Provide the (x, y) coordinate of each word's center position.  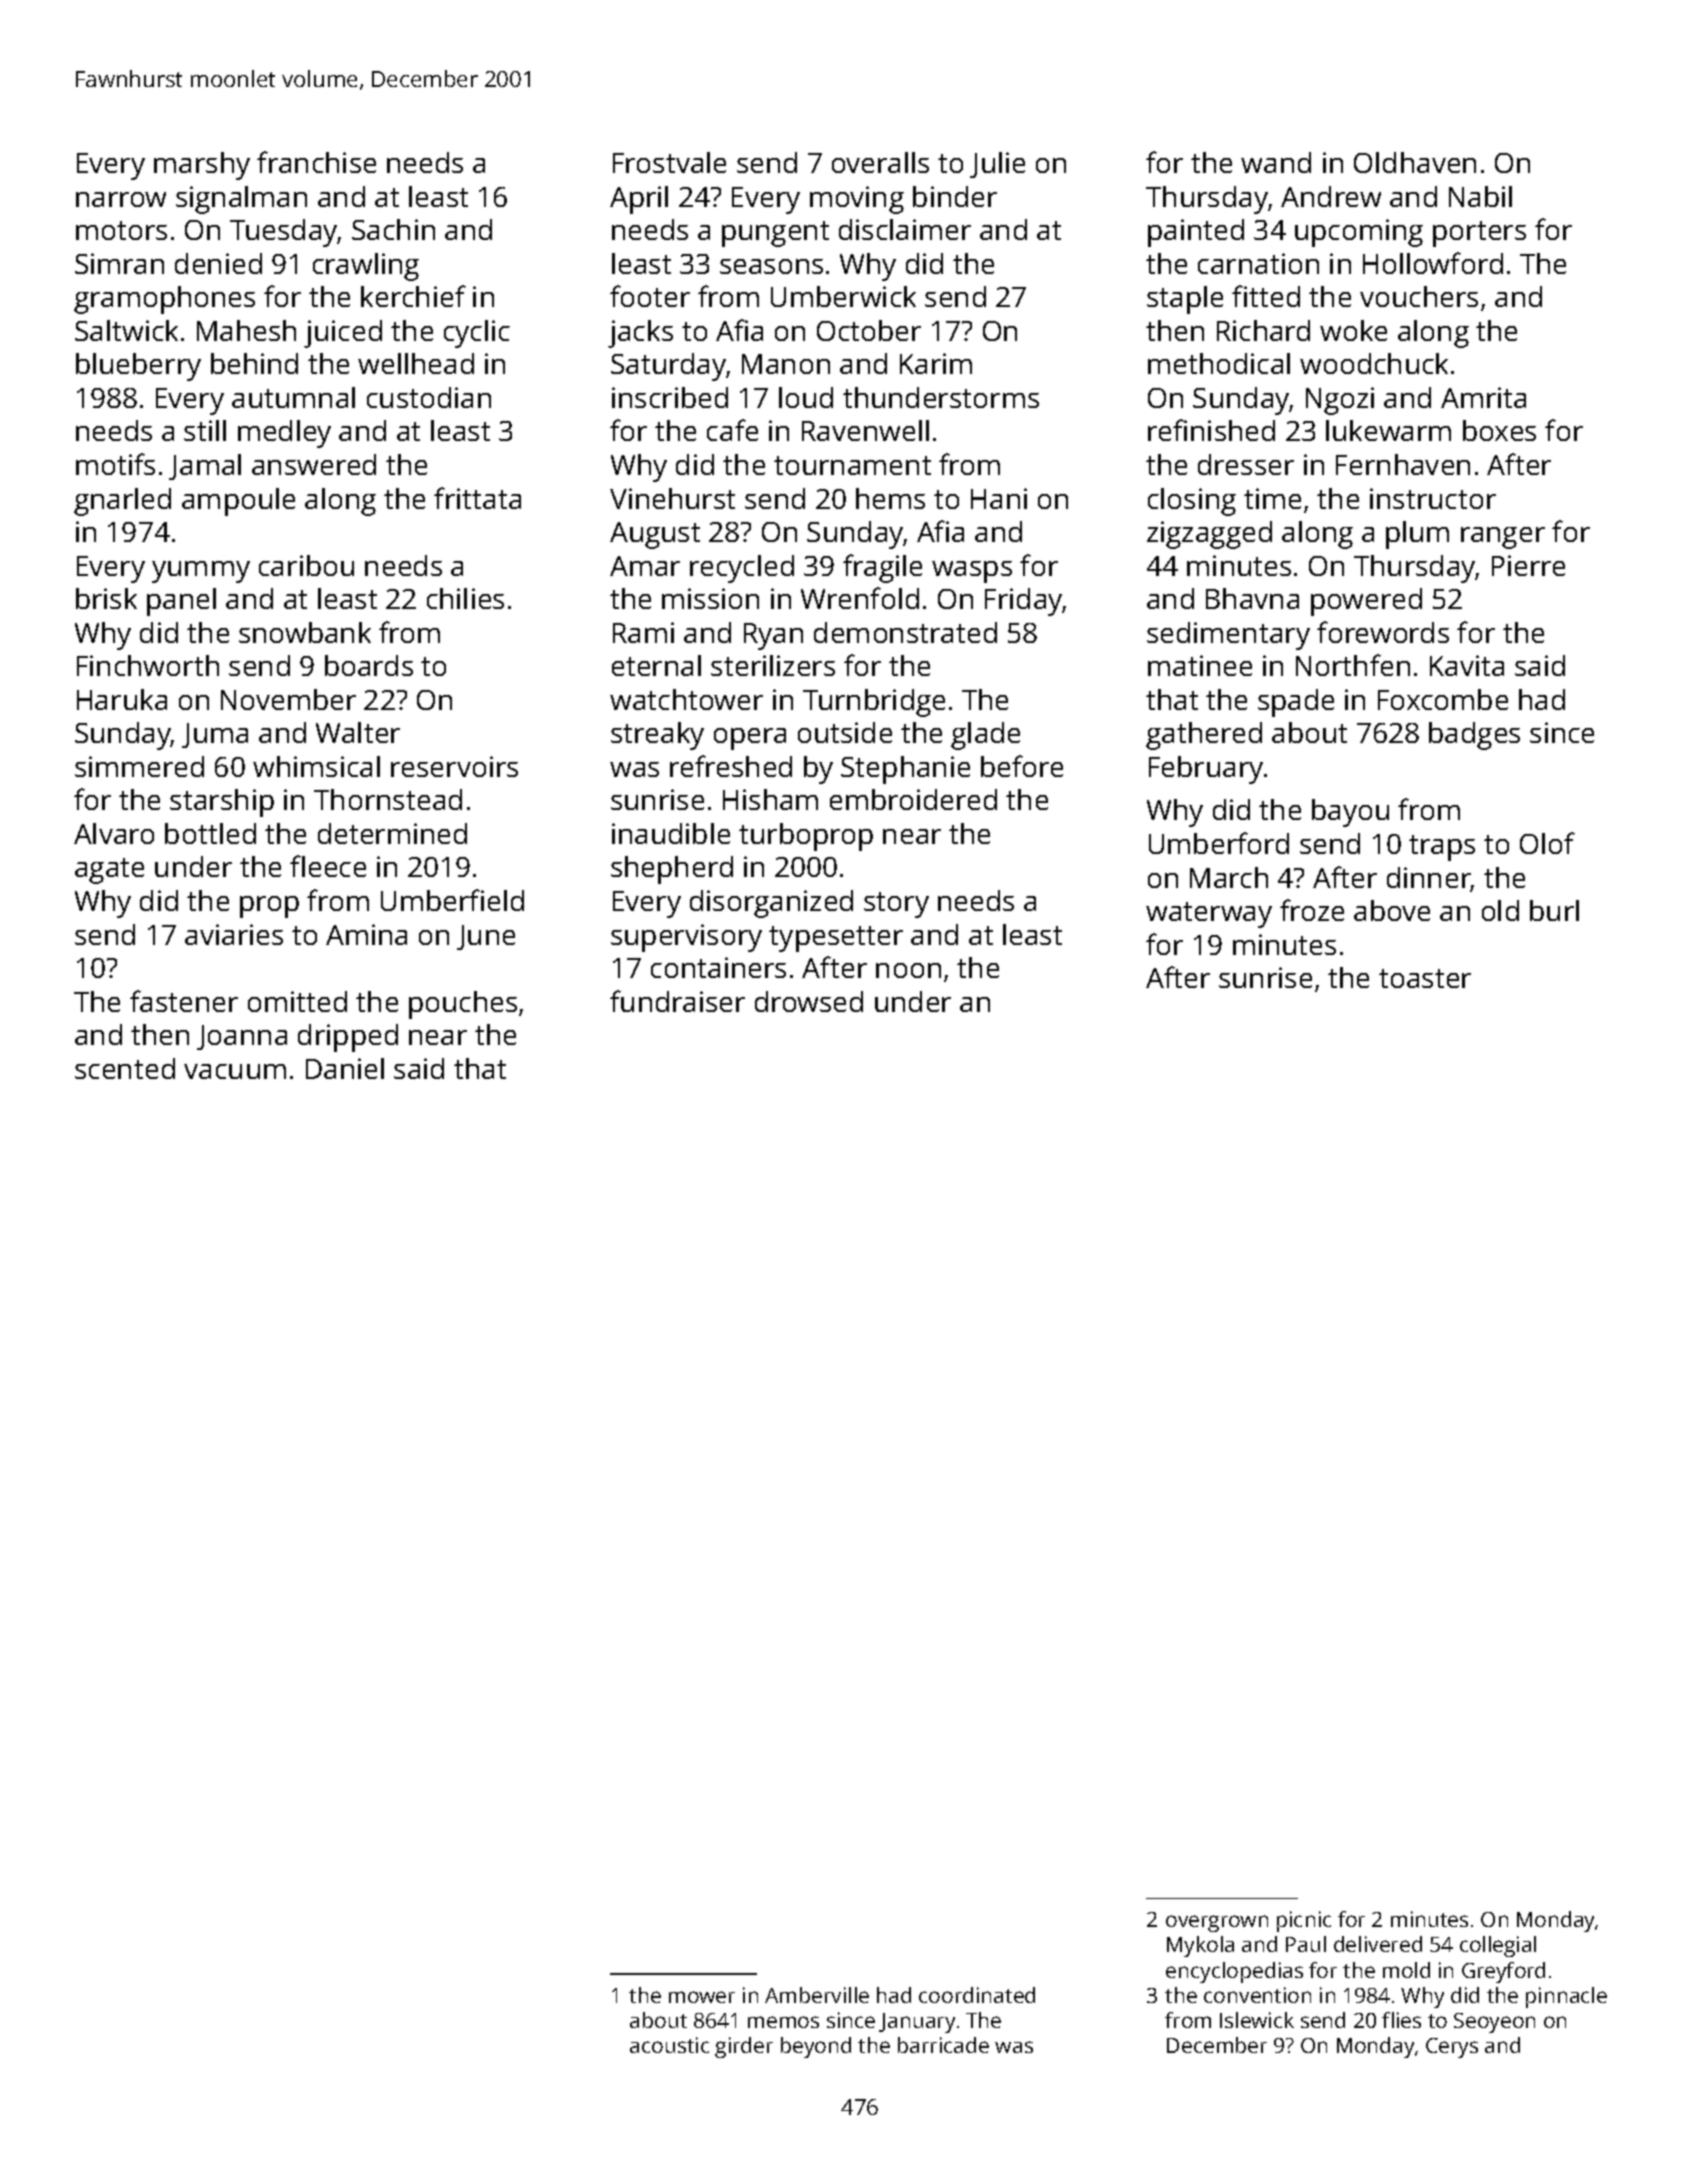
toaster (1425, 978)
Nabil (1480, 196)
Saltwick (126, 330)
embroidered (913, 799)
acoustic (669, 2045)
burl (1554, 910)
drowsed (809, 1001)
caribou (306, 565)
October (869, 330)
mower (702, 1997)
